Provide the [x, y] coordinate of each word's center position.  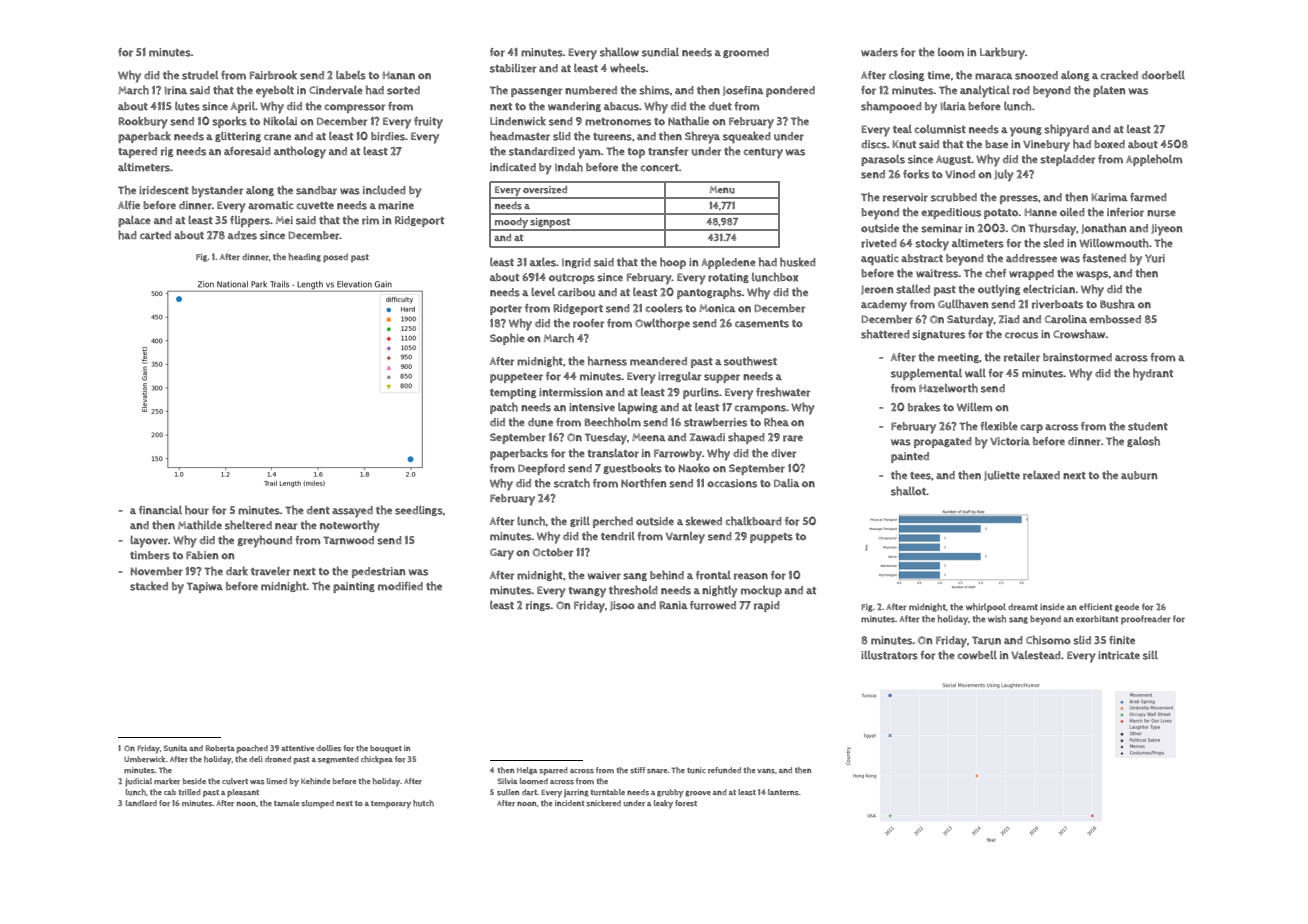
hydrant [1153, 374]
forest [686, 803]
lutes [187, 106]
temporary [391, 805]
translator [613, 453]
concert [659, 168]
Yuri [1155, 258]
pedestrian [378, 572]
